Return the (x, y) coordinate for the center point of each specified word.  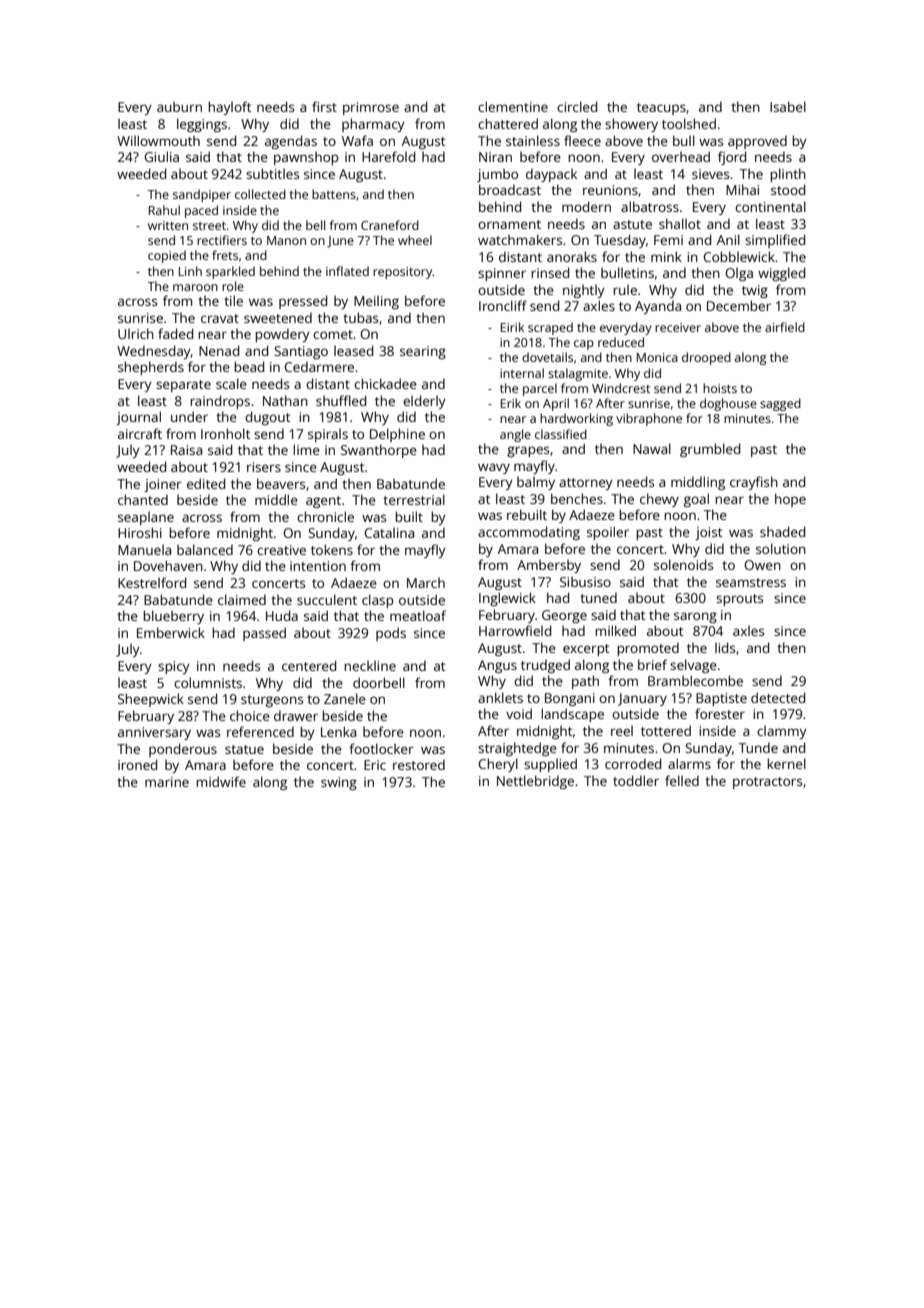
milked (615, 630)
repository (403, 273)
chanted (143, 499)
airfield (785, 327)
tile (233, 300)
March (426, 582)
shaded (782, 531)
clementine (513, 106)
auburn (179, 106)
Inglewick (507, 599)
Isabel (788, 106)
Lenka (338, 731)
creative (281, 550)
